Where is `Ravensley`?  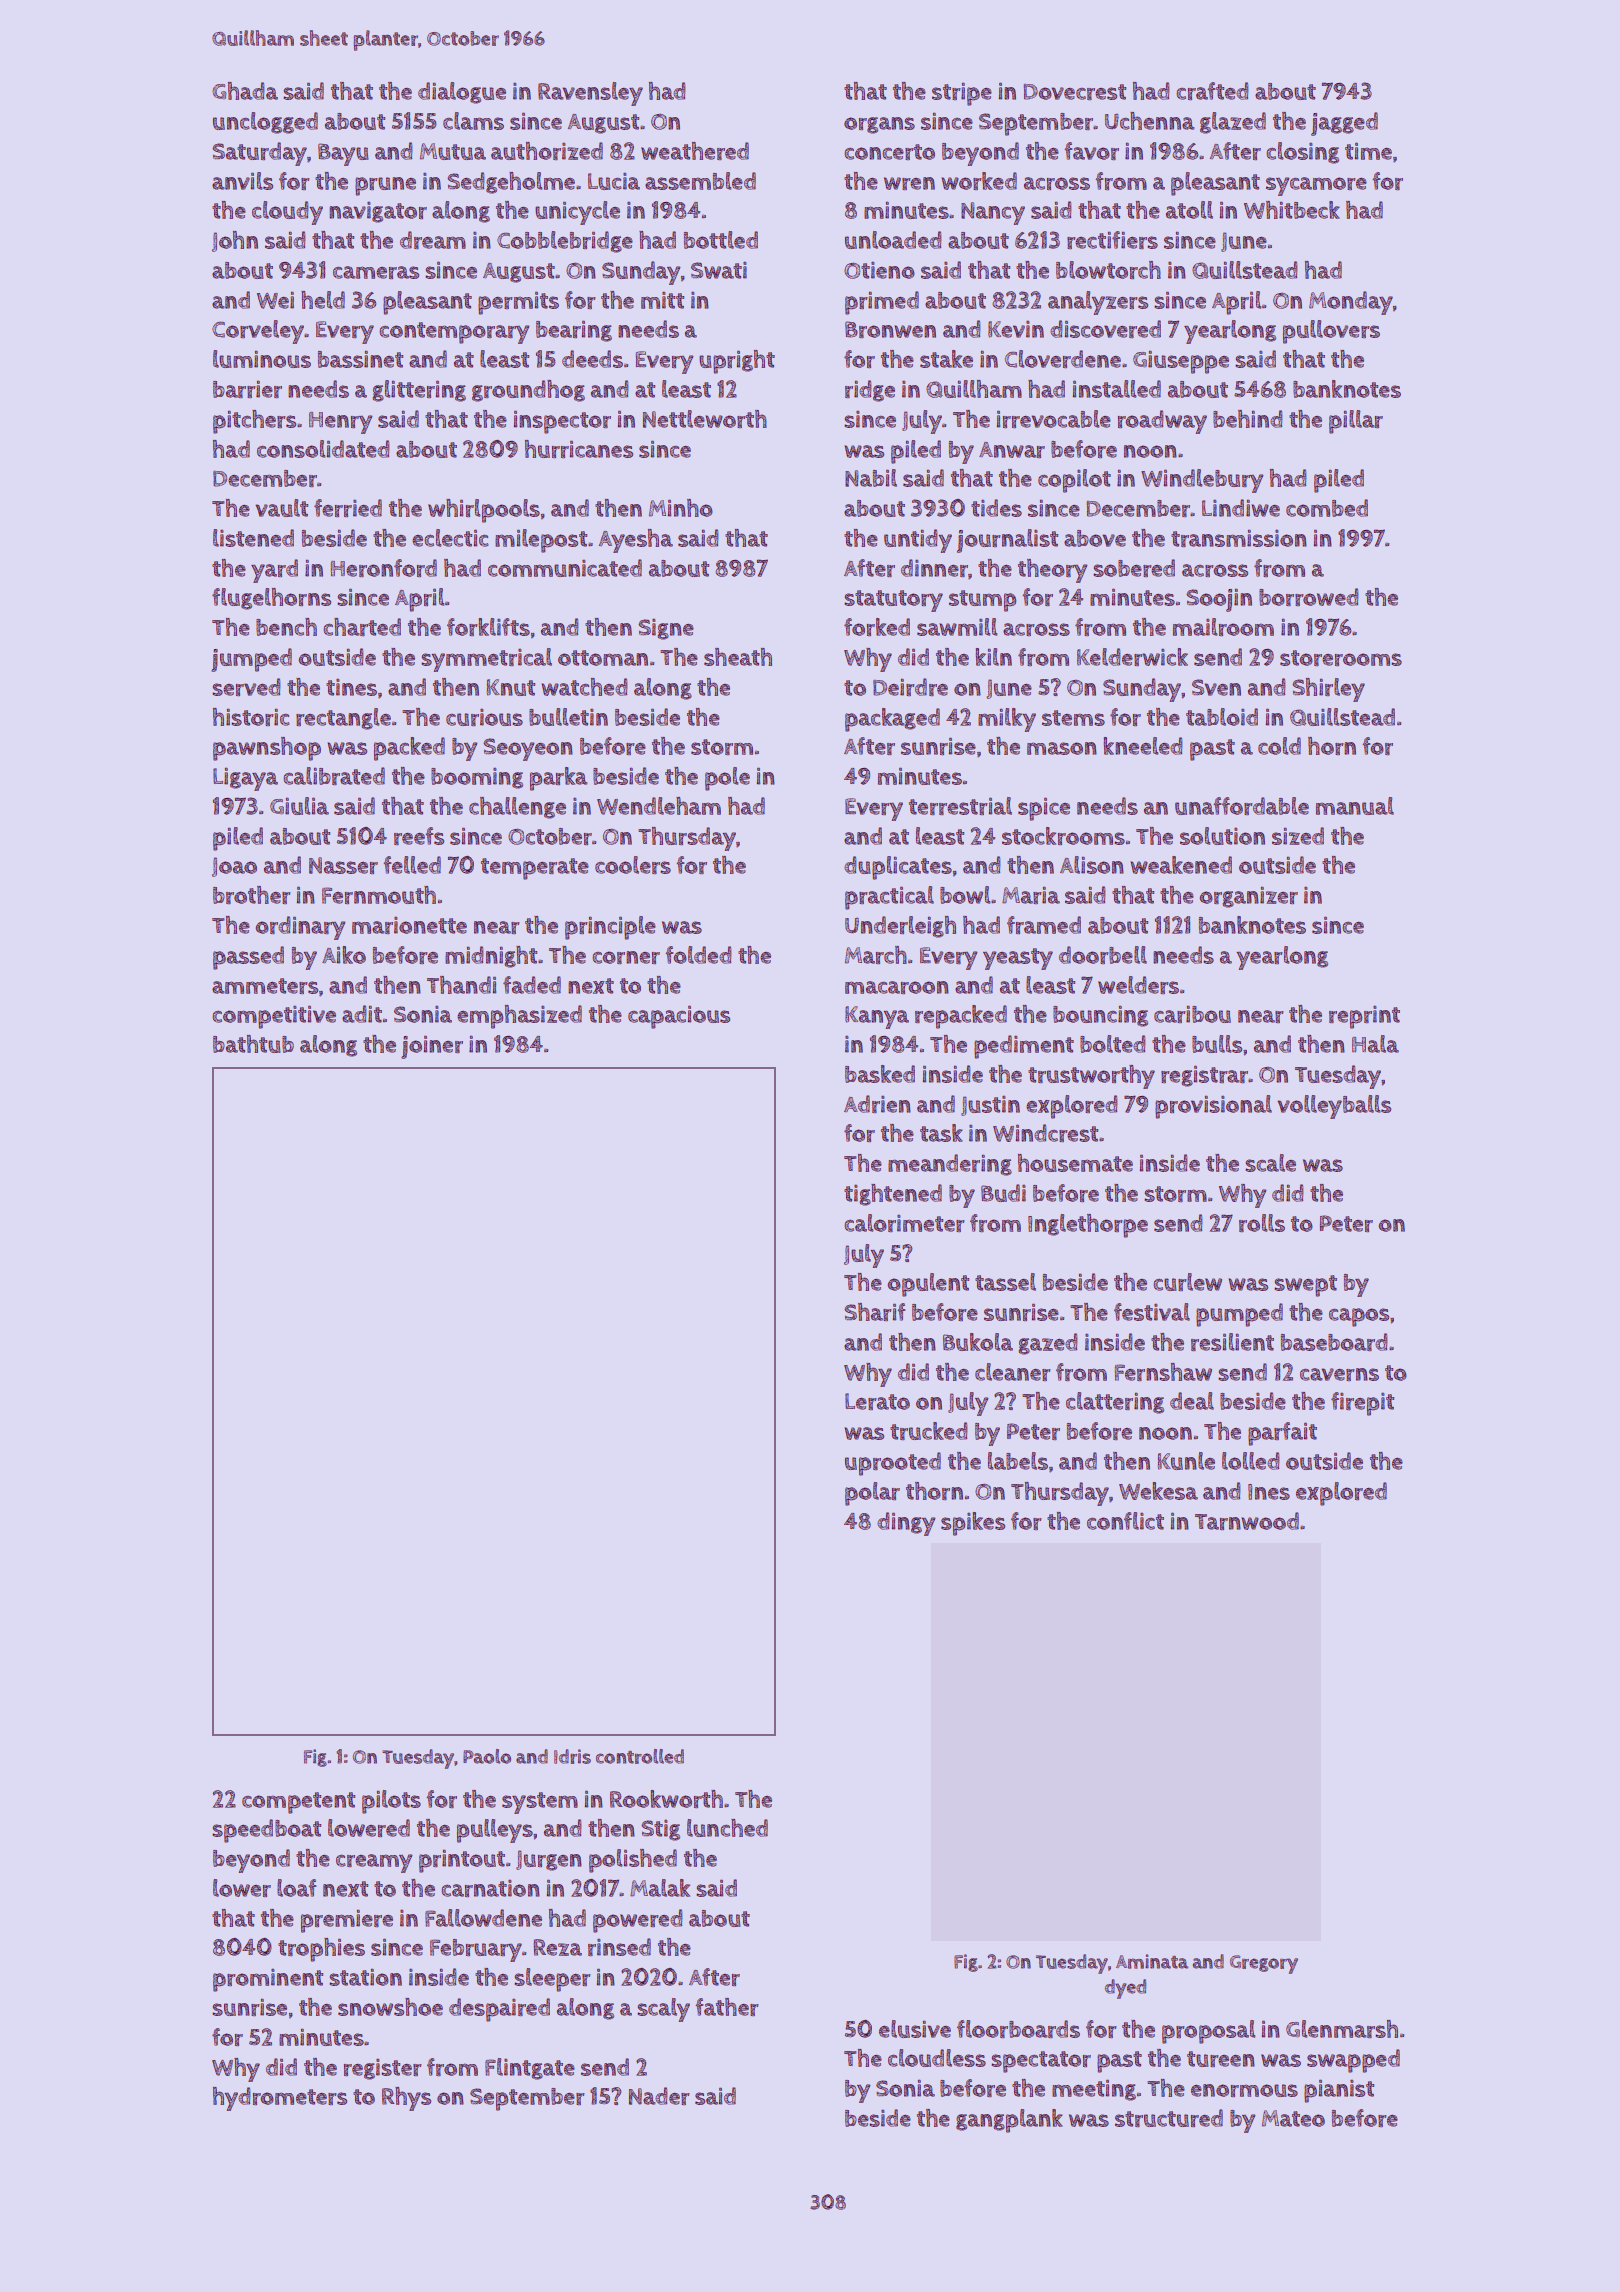
Ravensley is located at coordinates (590, 94).
